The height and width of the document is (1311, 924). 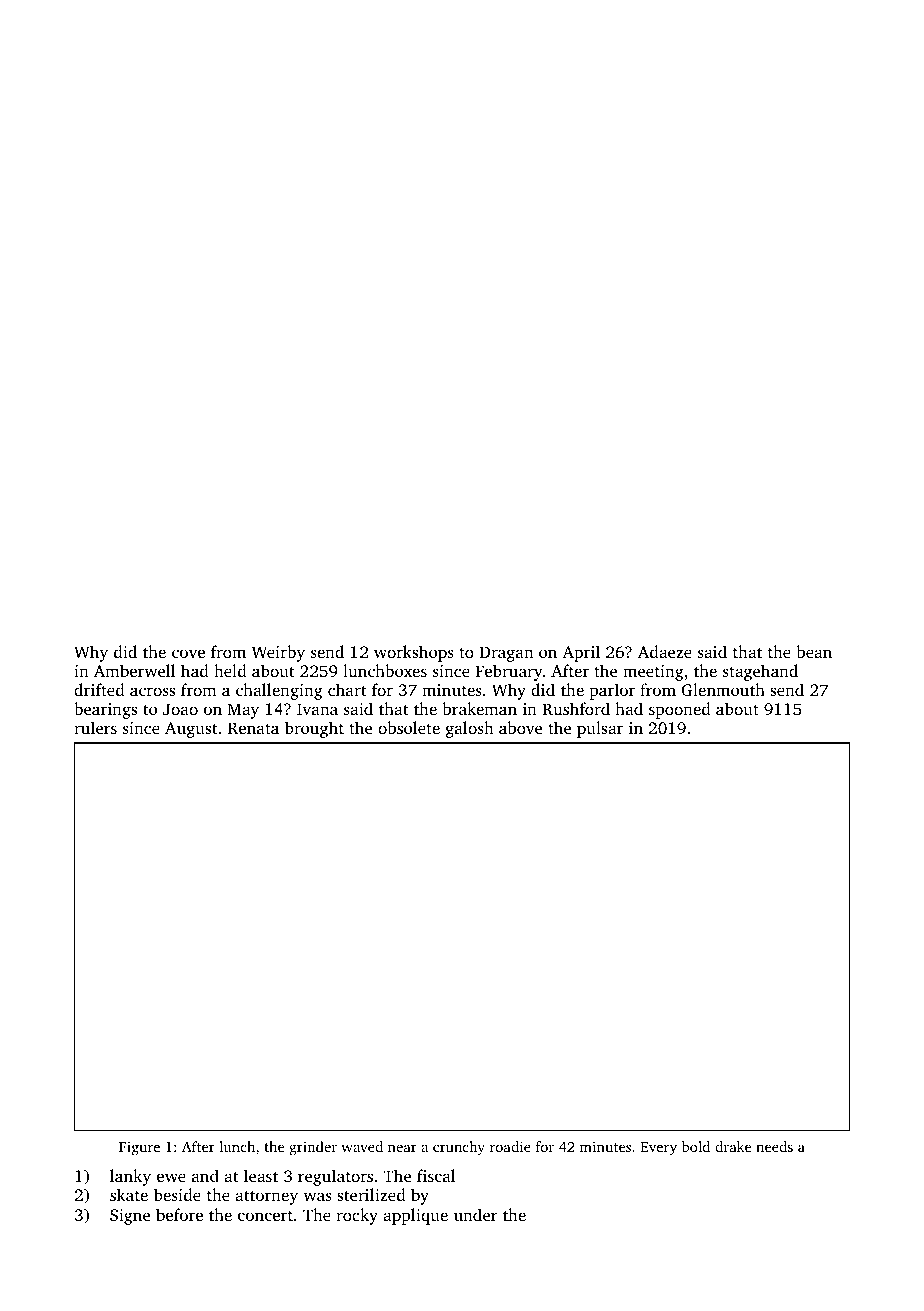 What do you see at coordinates (510, 1146) in the document?
I see `roadie` at bounding box center [510, 1146].
